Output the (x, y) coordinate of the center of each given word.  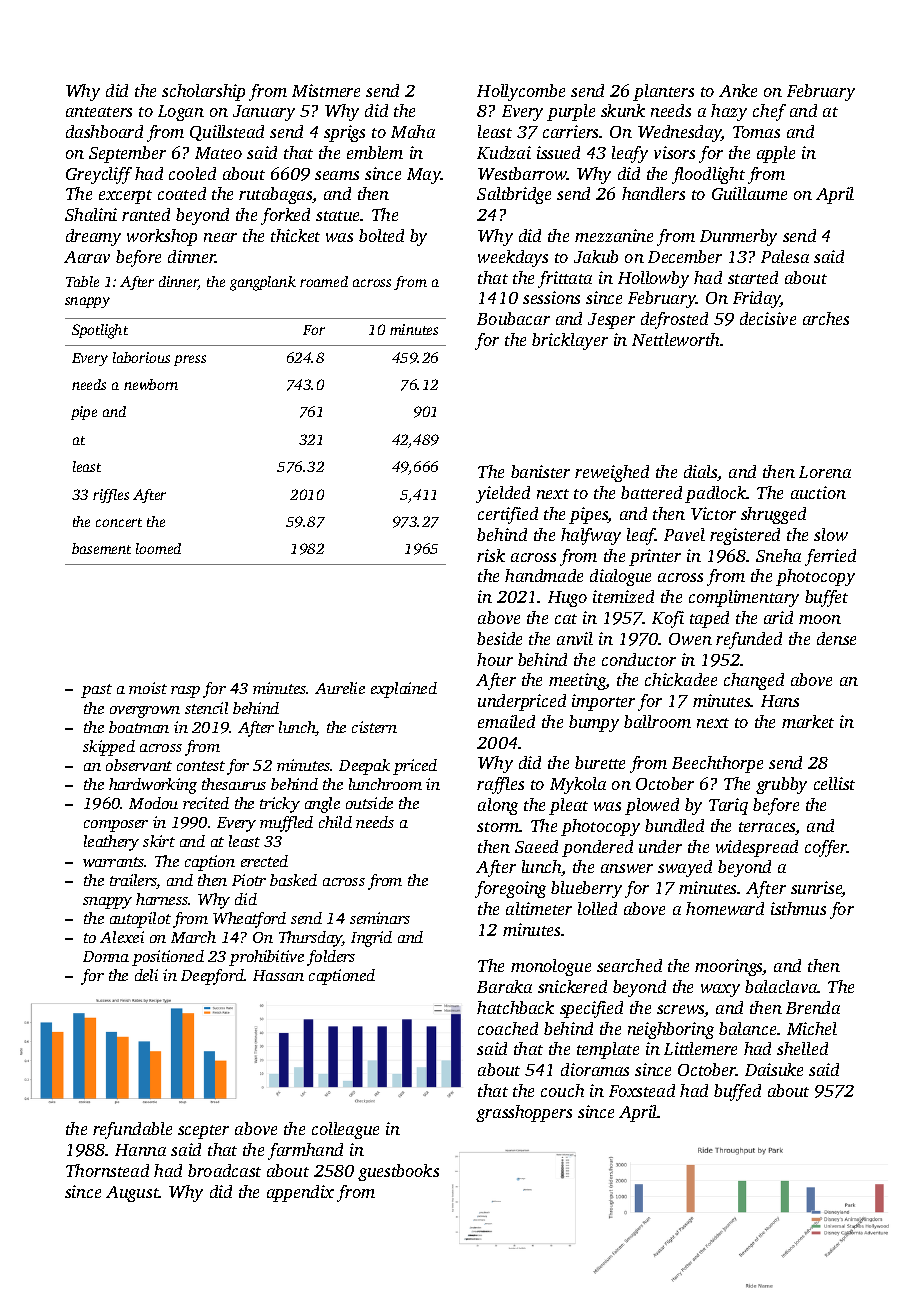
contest (201, 766)
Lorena (825, 472)
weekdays (513, 258)
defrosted (674, 320)
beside (499, 638)
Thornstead (107, 1170)
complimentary (744, 598)
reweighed (612, 473)
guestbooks (398, 1172)
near (220, 237)
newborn (151, 384)
